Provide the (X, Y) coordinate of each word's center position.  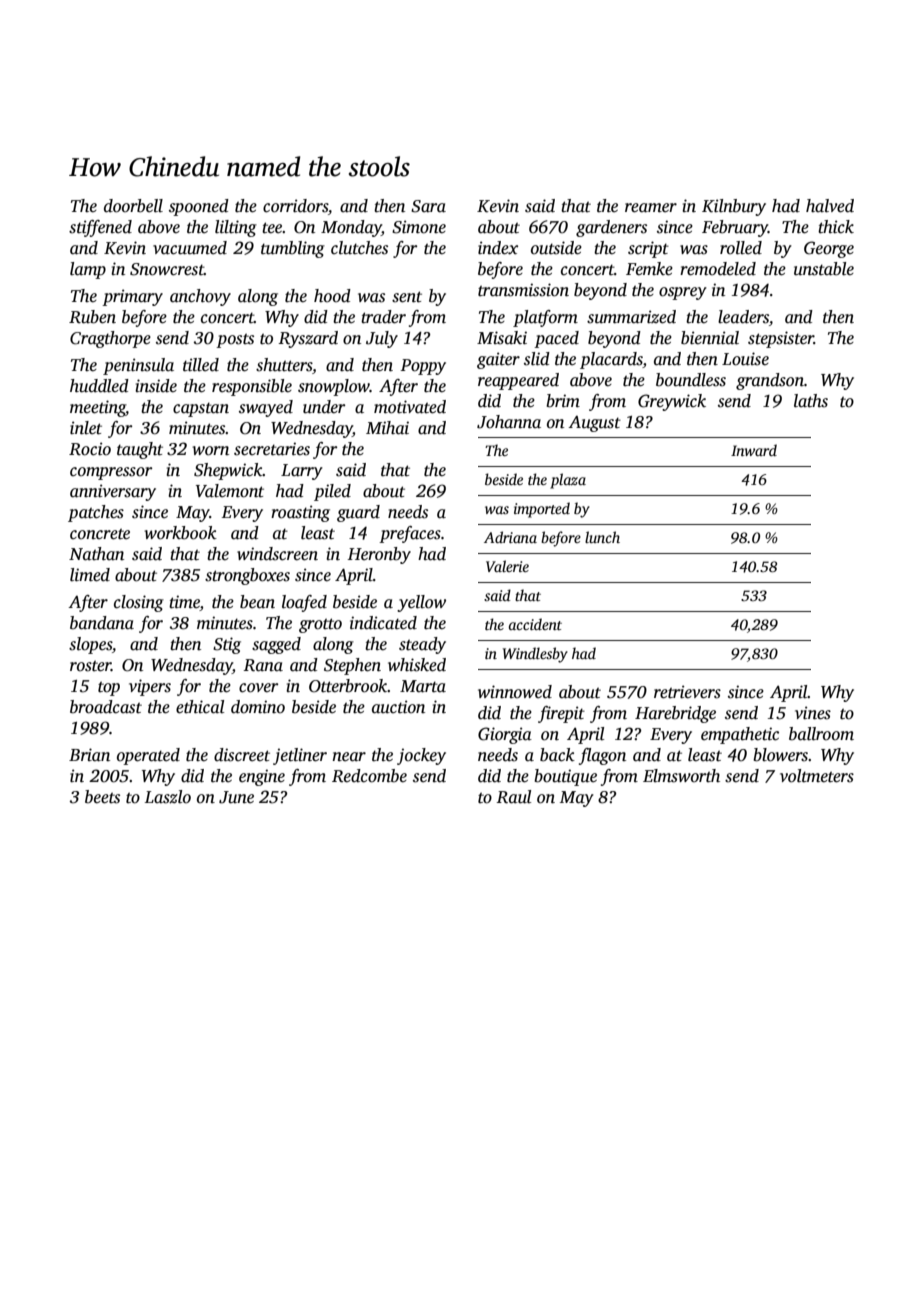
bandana (102, 623)
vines (813, 713)
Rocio (90, 449)
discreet (242, 755)
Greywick (672, 402)
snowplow (334, 387)
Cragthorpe (110, 339)
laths (811, 401)
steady (422, 645)
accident (535, 624)
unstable (824, 269)
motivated (410, 407)
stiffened (100, 228)
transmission (523, 290)
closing (139, 603)
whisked (417, 665)
